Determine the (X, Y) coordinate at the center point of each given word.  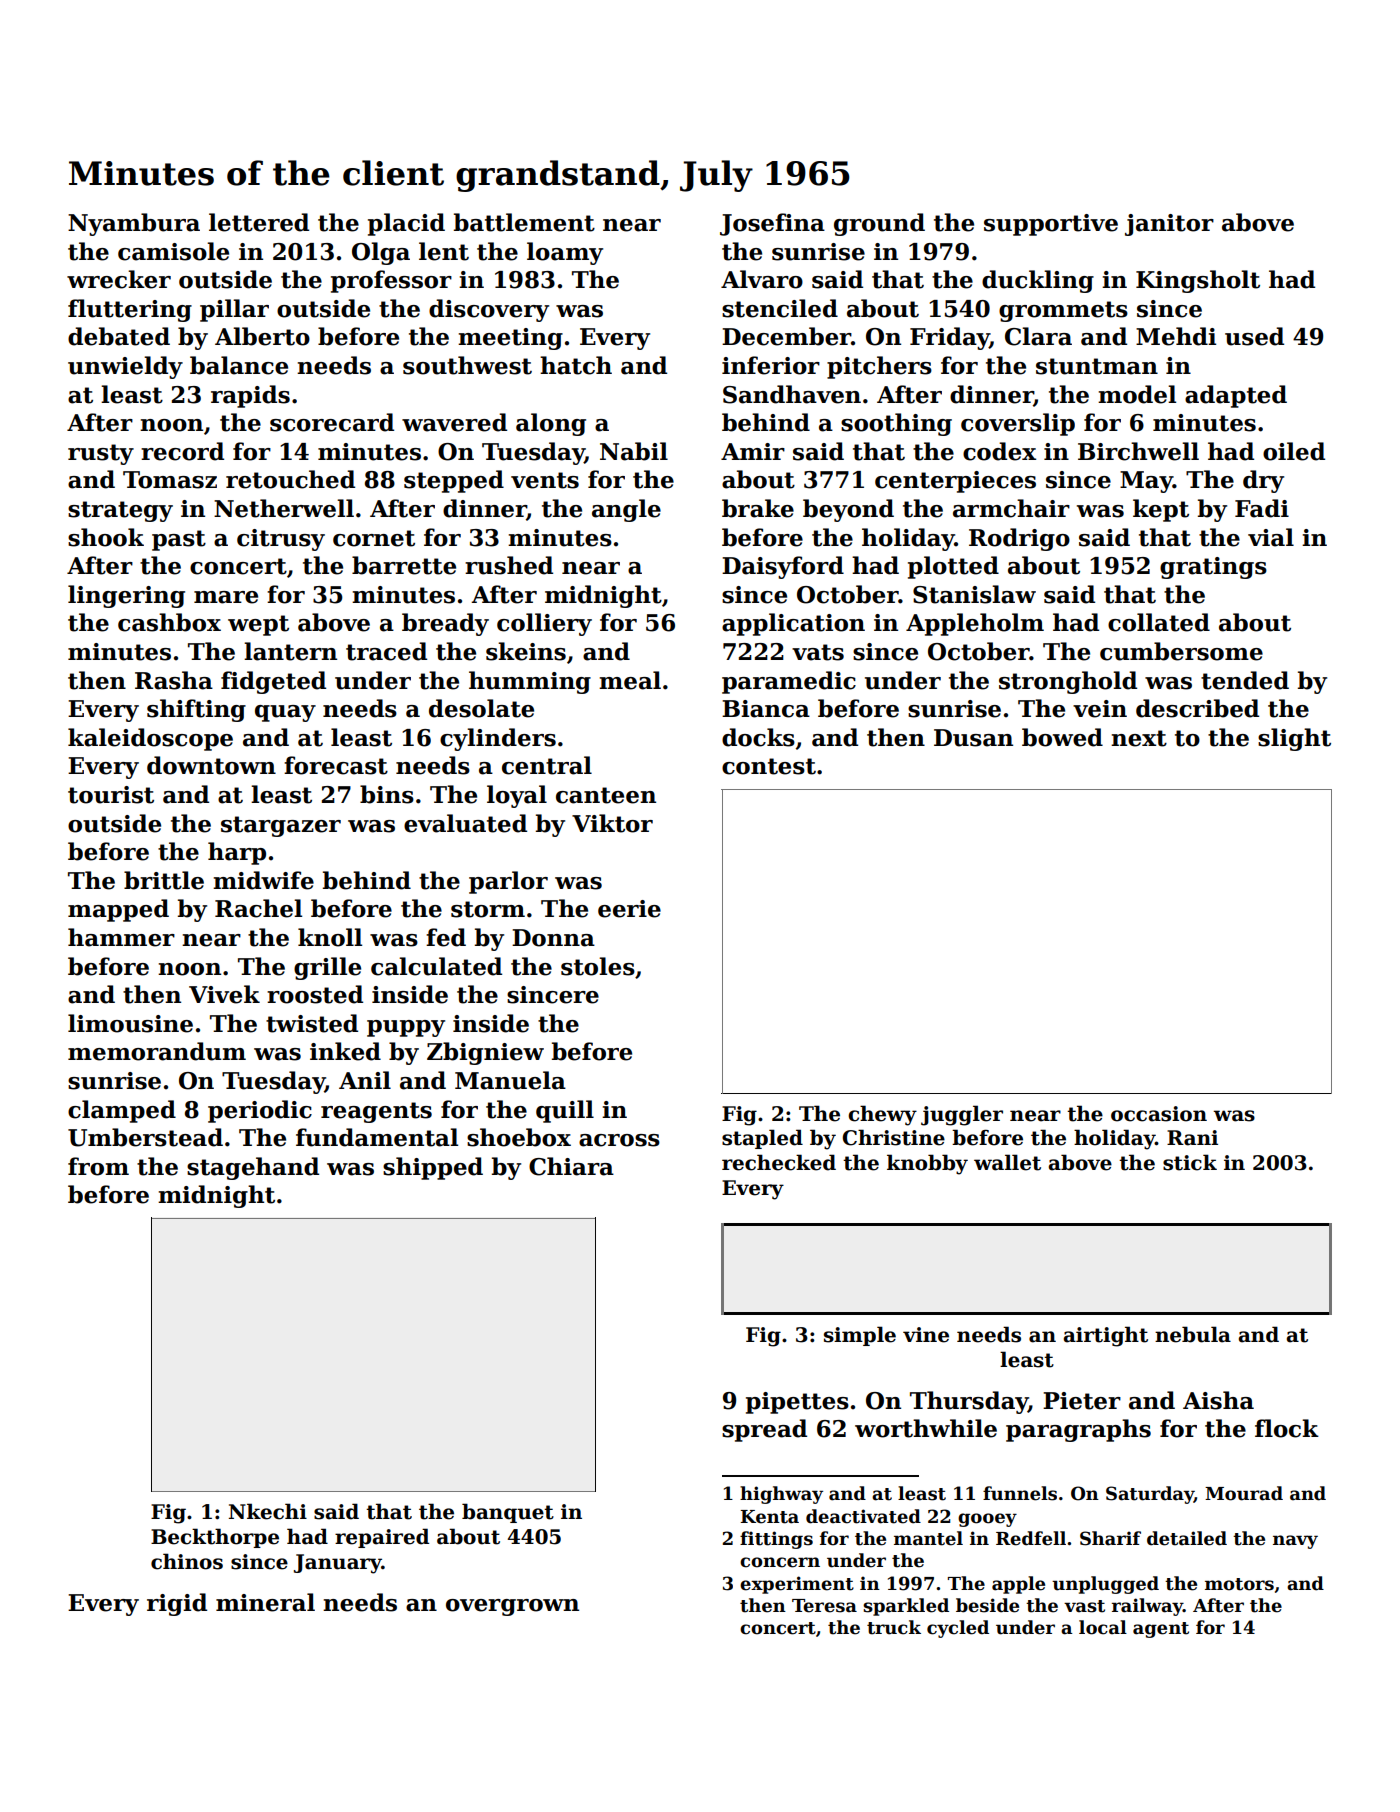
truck (894, 1627)
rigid (177, 1604)
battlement (524, 222)
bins (387, 794)
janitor (1169, 225)
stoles (598, 966)
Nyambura (134, 224)
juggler (962, 1115)
